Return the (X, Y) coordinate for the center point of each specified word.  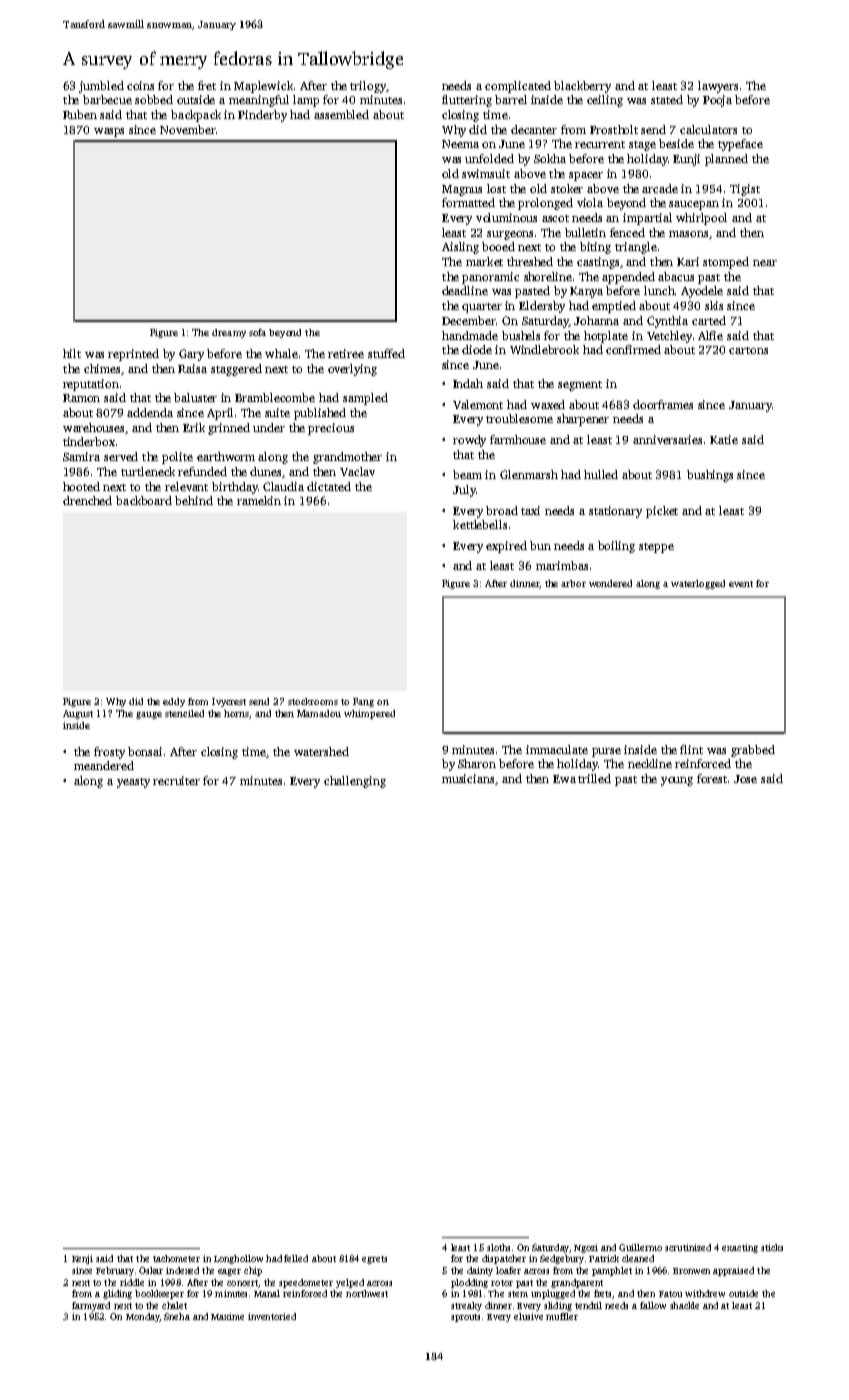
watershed (321, 751)
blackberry (582, 87)
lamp (306, 101)
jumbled (101, 87)
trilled (594, 778)
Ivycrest (229, 702)
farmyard (91, 1306)
